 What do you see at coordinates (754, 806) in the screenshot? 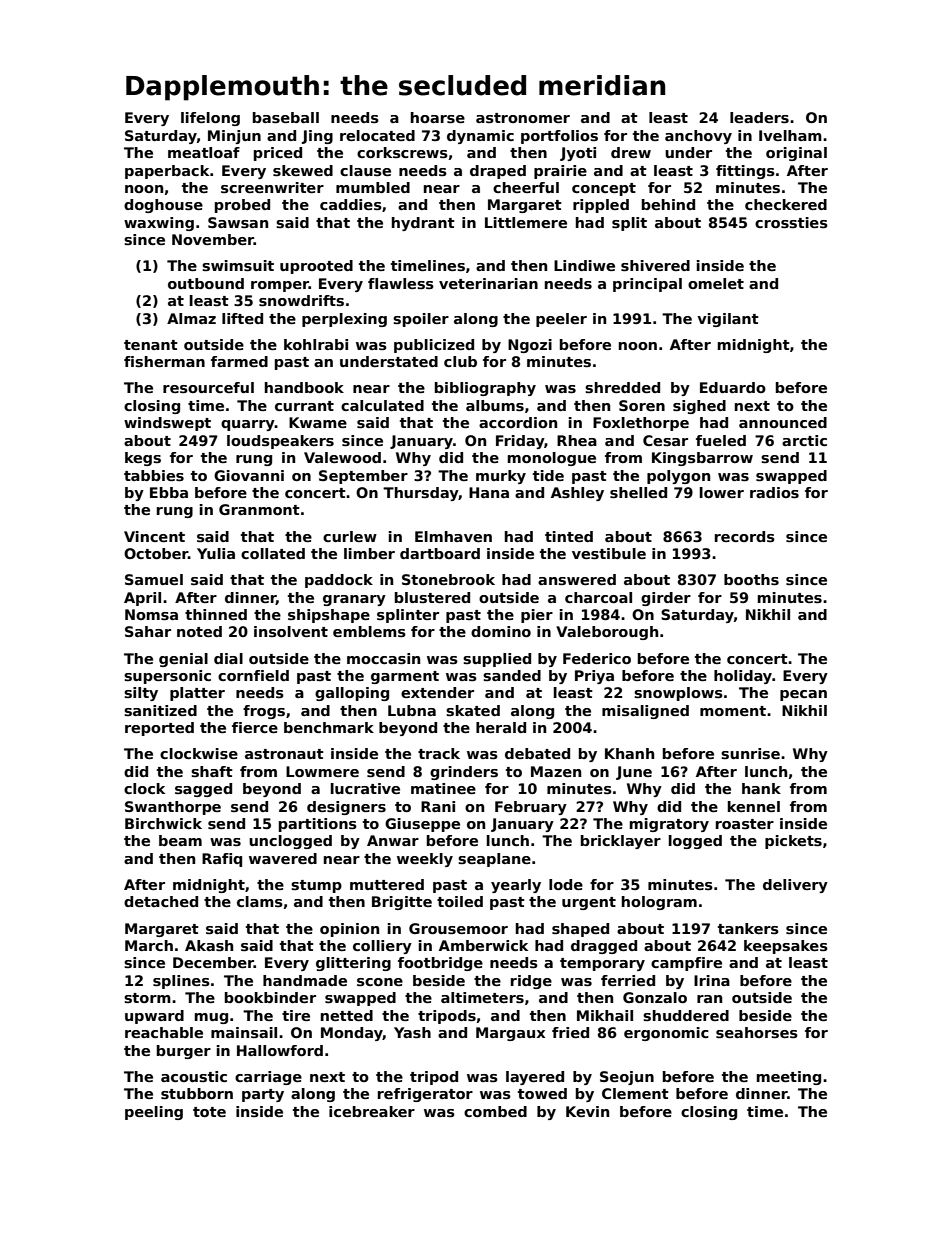
I see `kennel` at bounding box center [754, 806].
